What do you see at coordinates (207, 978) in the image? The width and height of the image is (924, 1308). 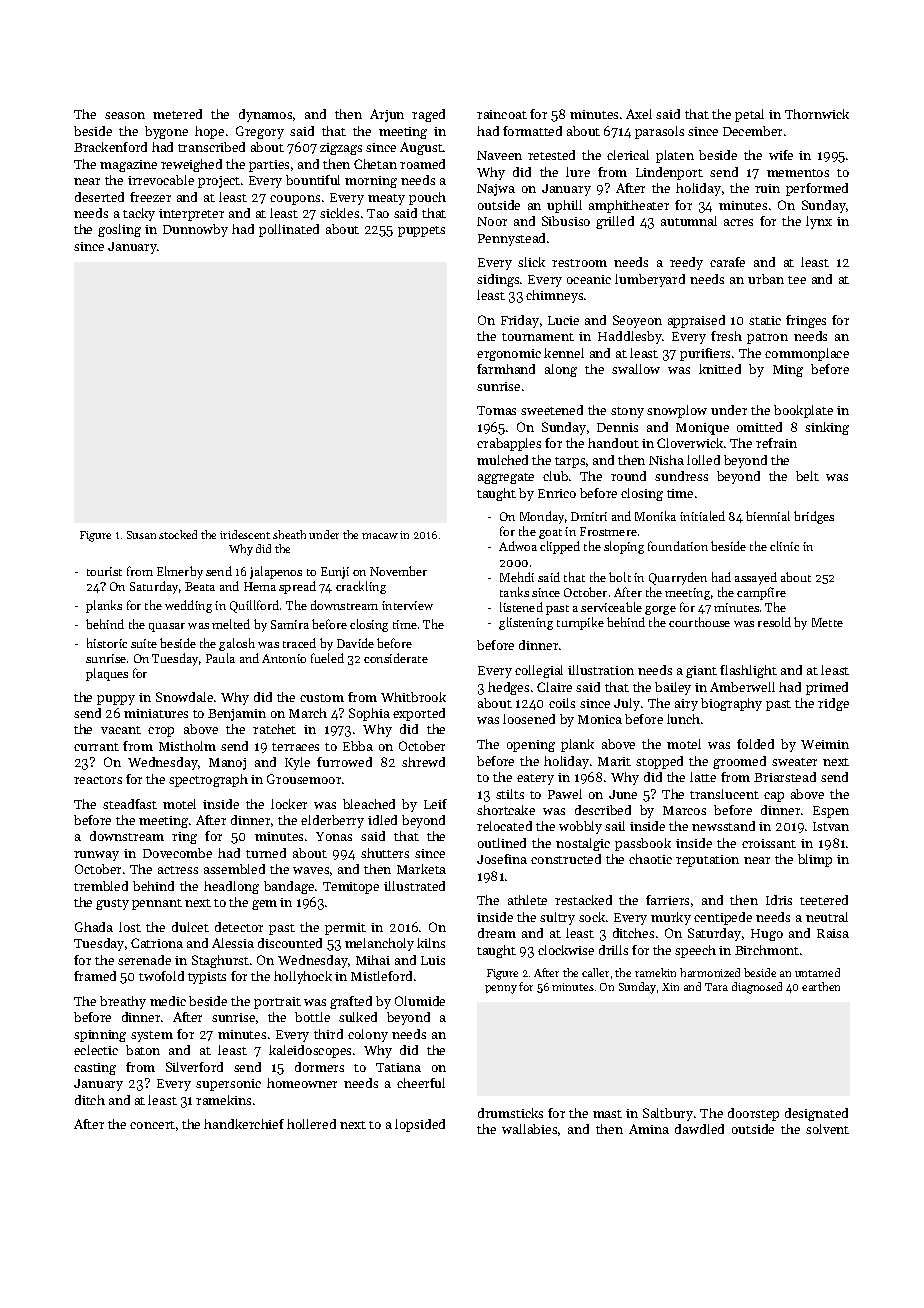 I see `typists` at bounding box center [207, 978].
